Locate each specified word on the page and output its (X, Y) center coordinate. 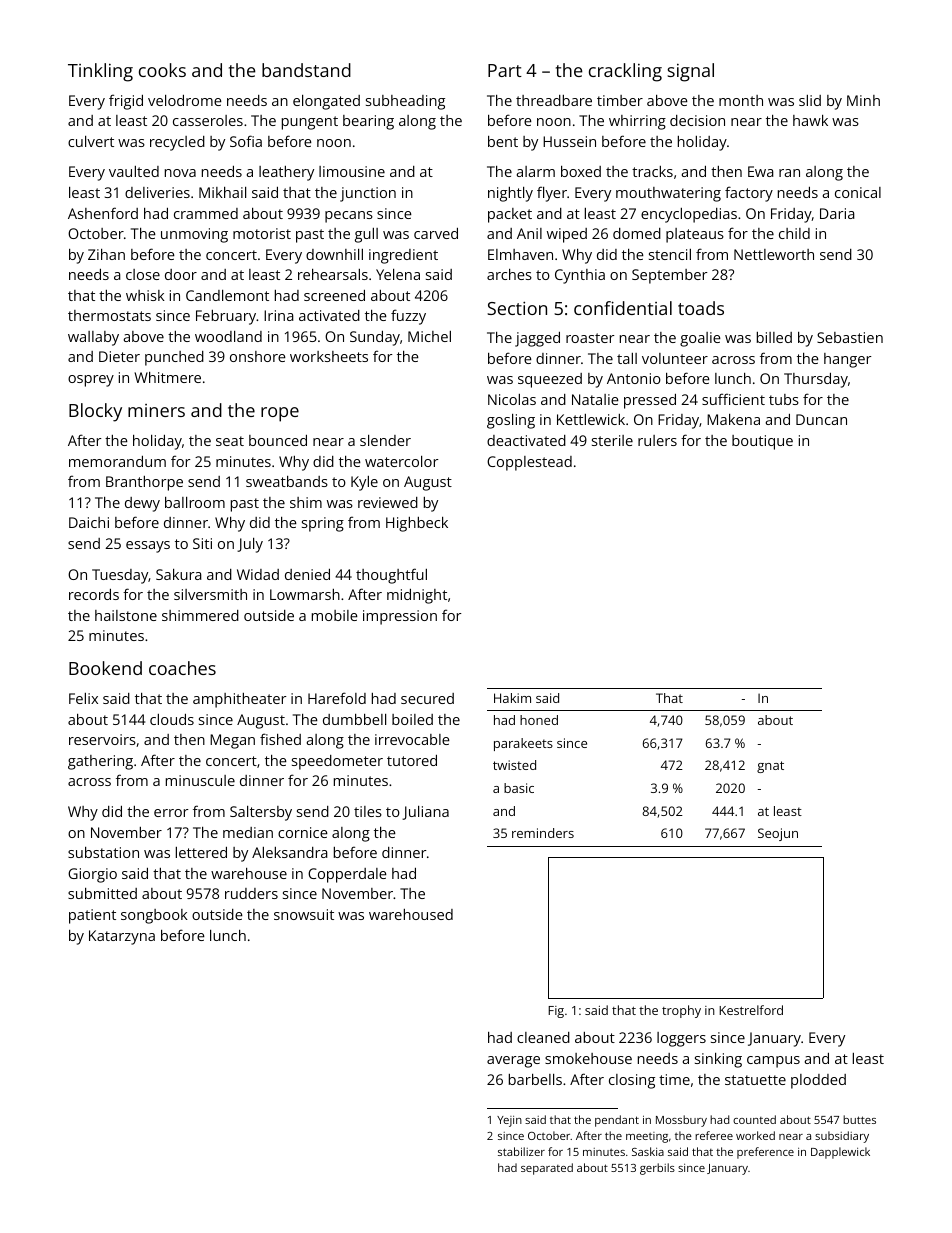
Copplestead (529, 463)
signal (690, 72)
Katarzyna (122, 937)
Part (505, 70)
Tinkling (100, 72)
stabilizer (521, 1151)
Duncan (821, 419)
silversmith (210, 594)
